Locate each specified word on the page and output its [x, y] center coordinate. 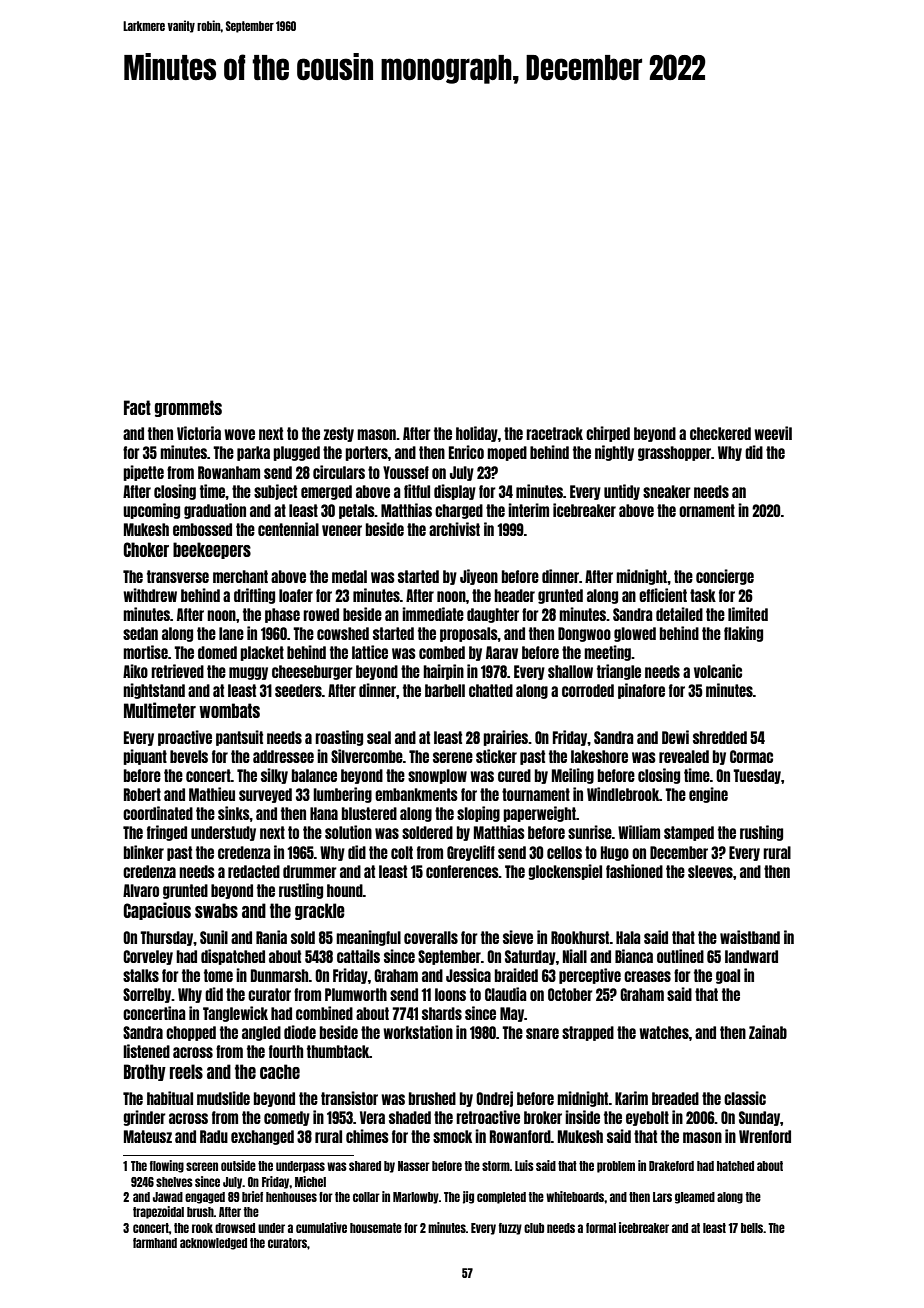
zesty [339, 434]
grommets [188, 408]
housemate [376, 1228]
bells [752, 1228]
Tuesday [757, 776]
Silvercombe [367, 756]
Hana [324, 813]
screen [202, 1166]
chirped [608, 434]
